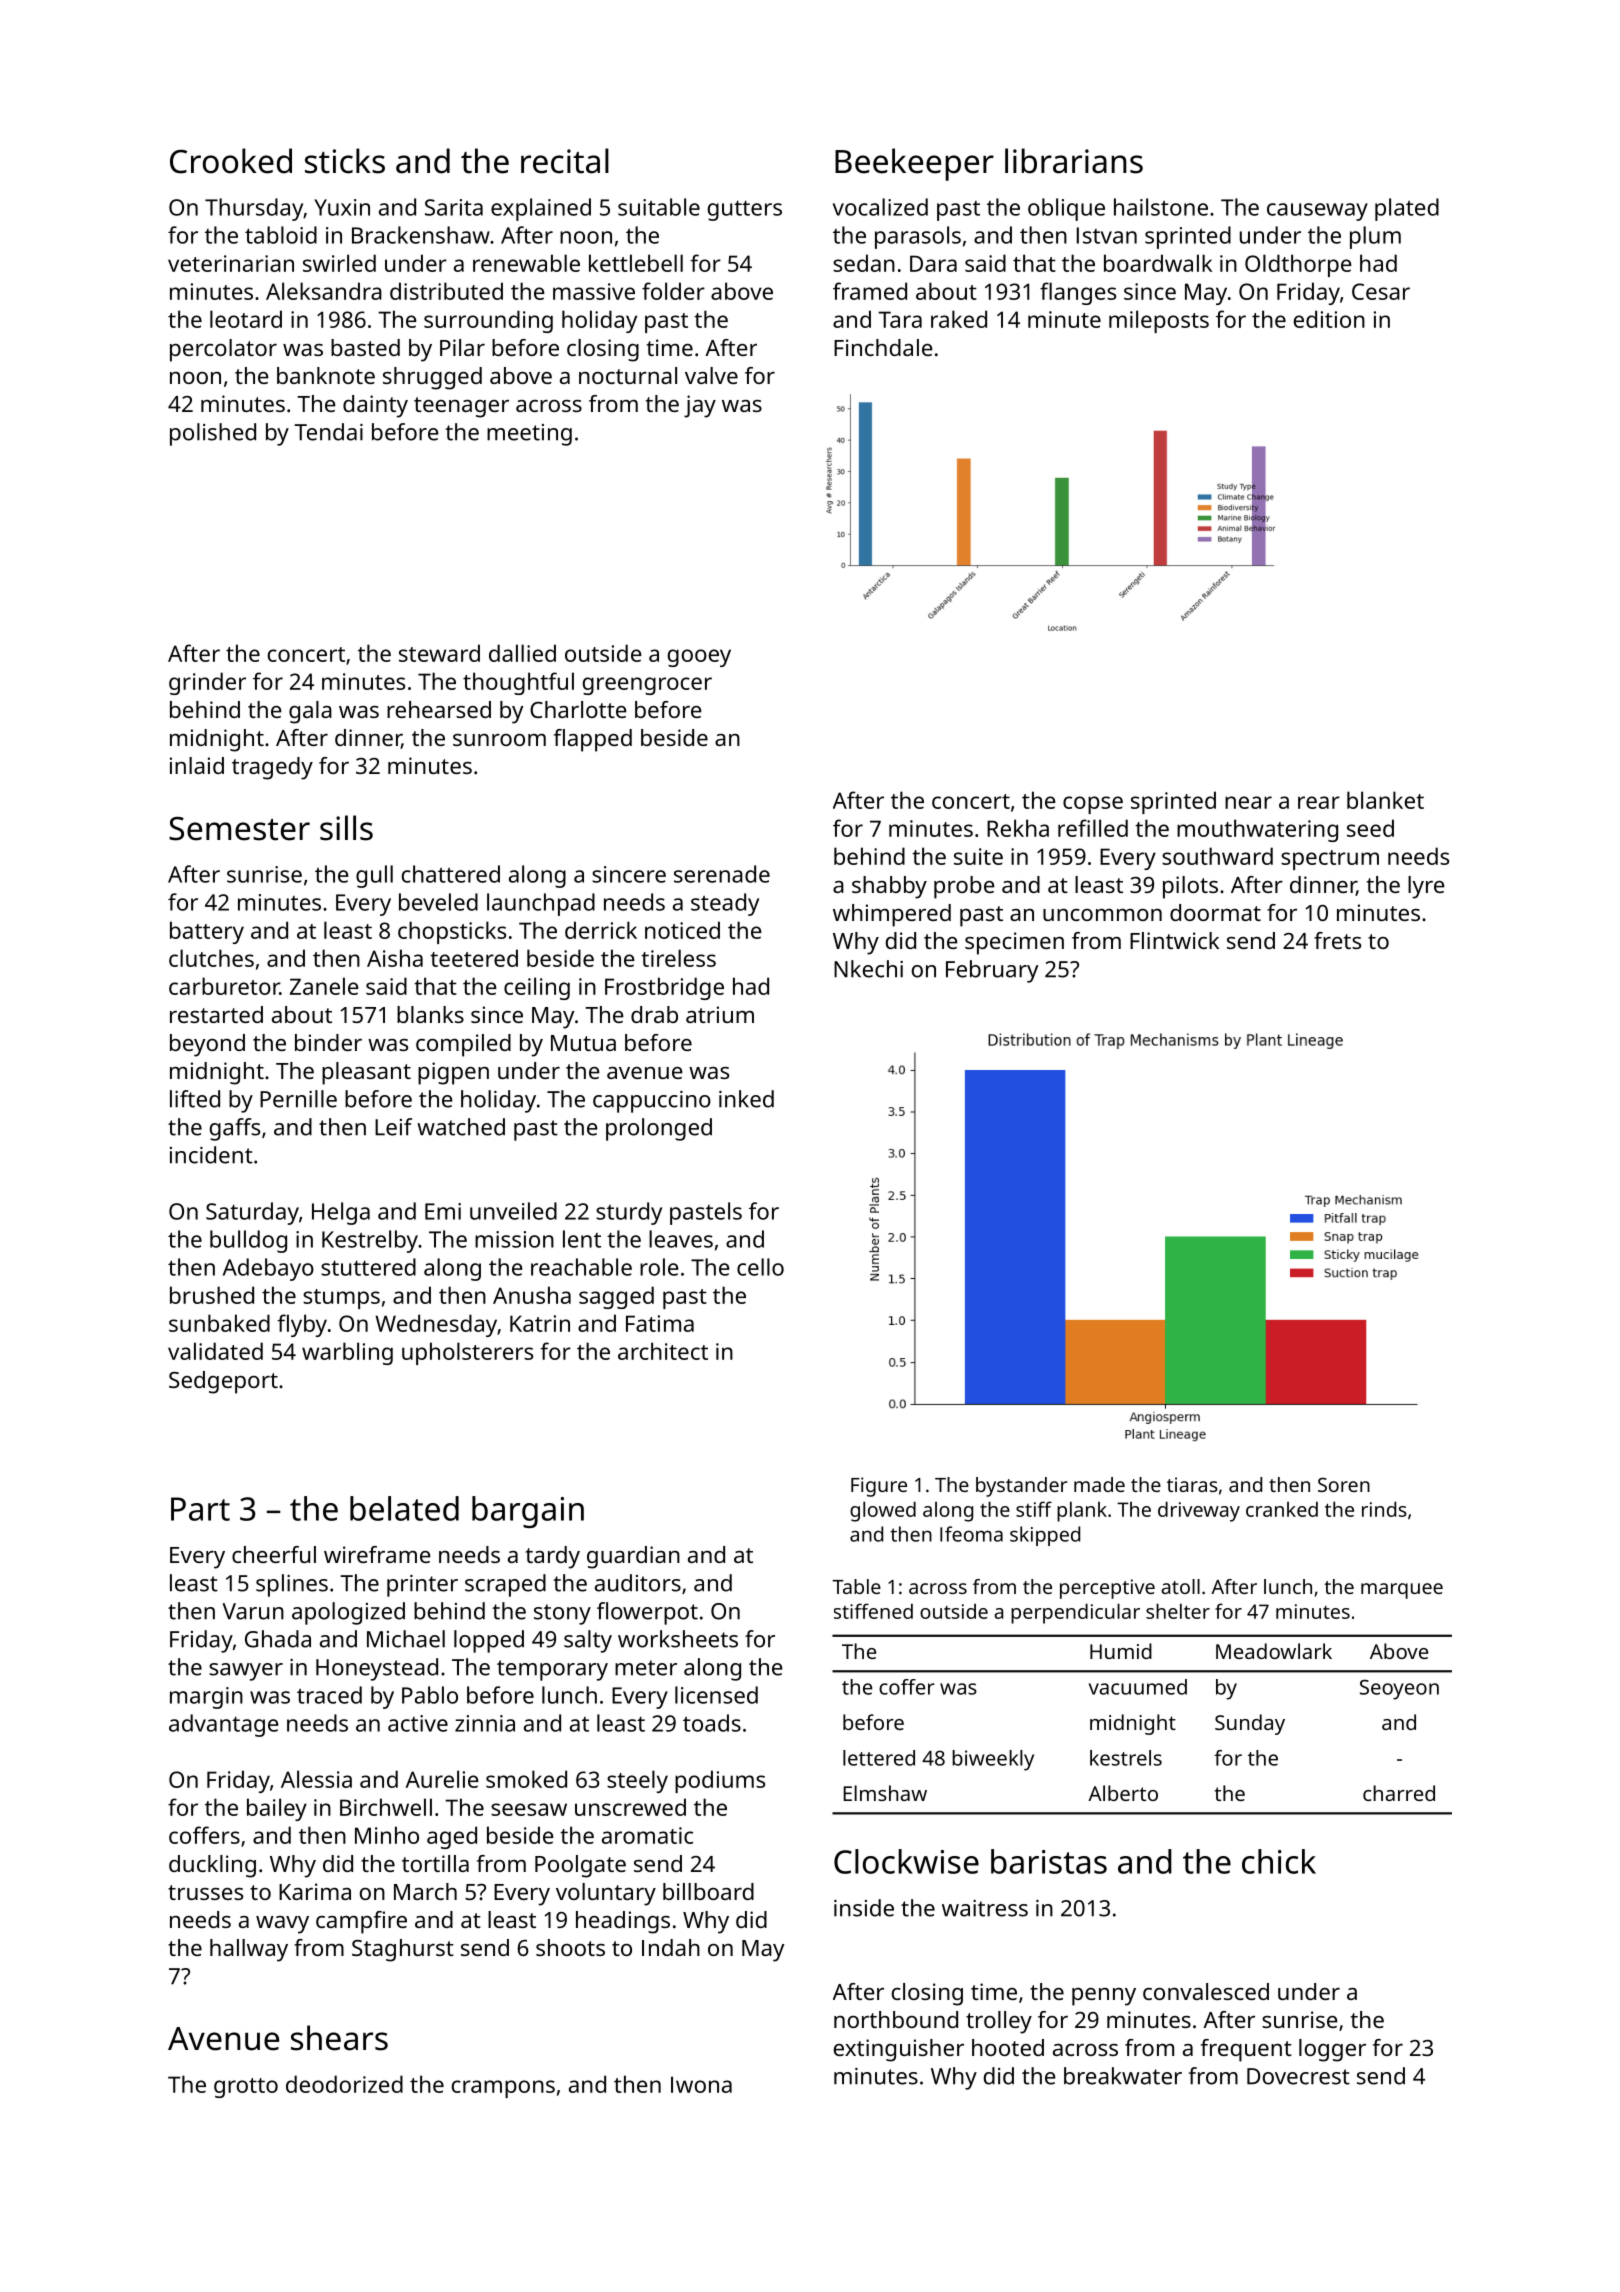  What do you see at coordinates (1093, 805) in the document?
I see `copse` at bounding box center [1093, 805].
